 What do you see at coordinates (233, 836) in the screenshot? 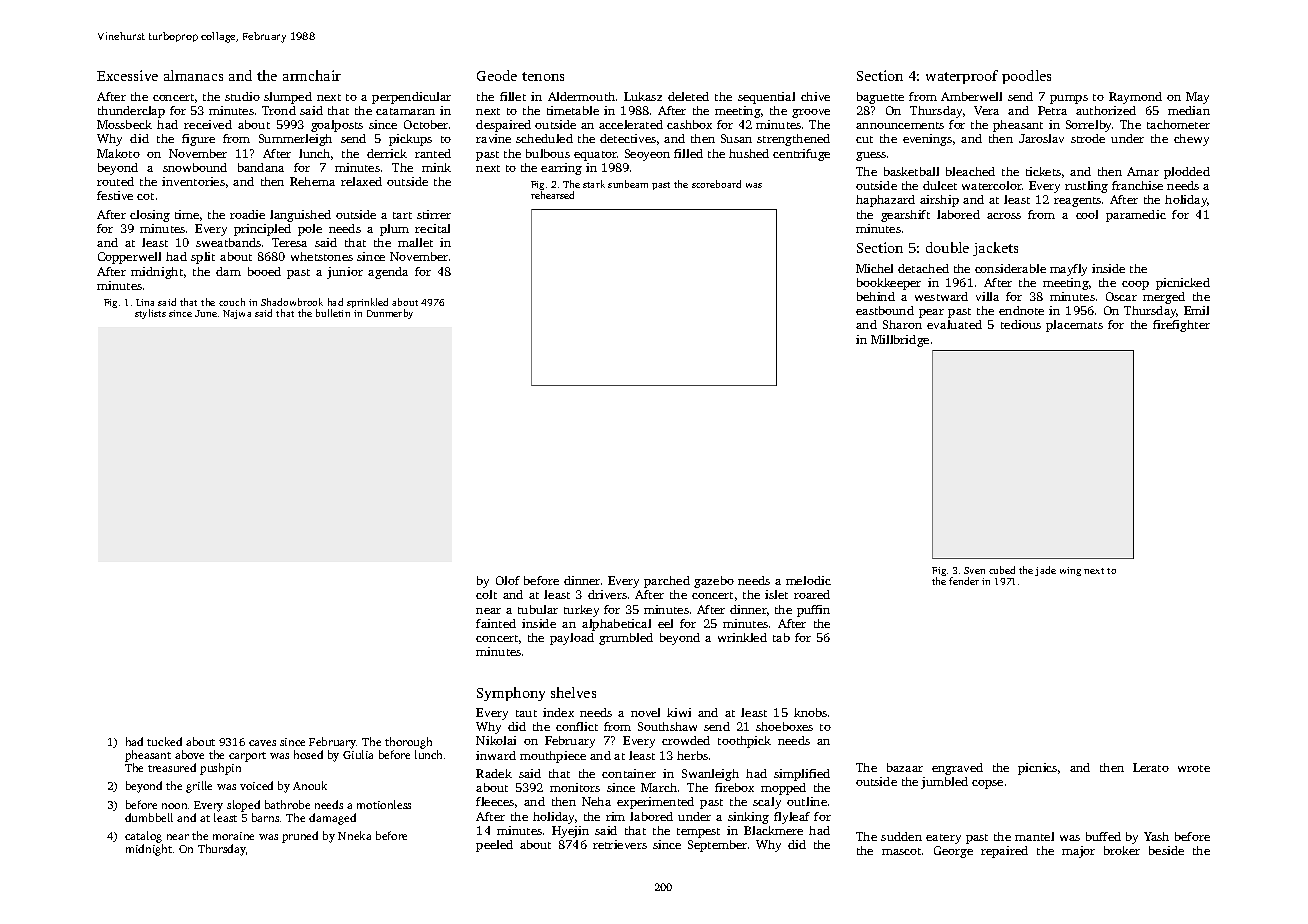
I see `moraine` at bounding box center [233, 836].
